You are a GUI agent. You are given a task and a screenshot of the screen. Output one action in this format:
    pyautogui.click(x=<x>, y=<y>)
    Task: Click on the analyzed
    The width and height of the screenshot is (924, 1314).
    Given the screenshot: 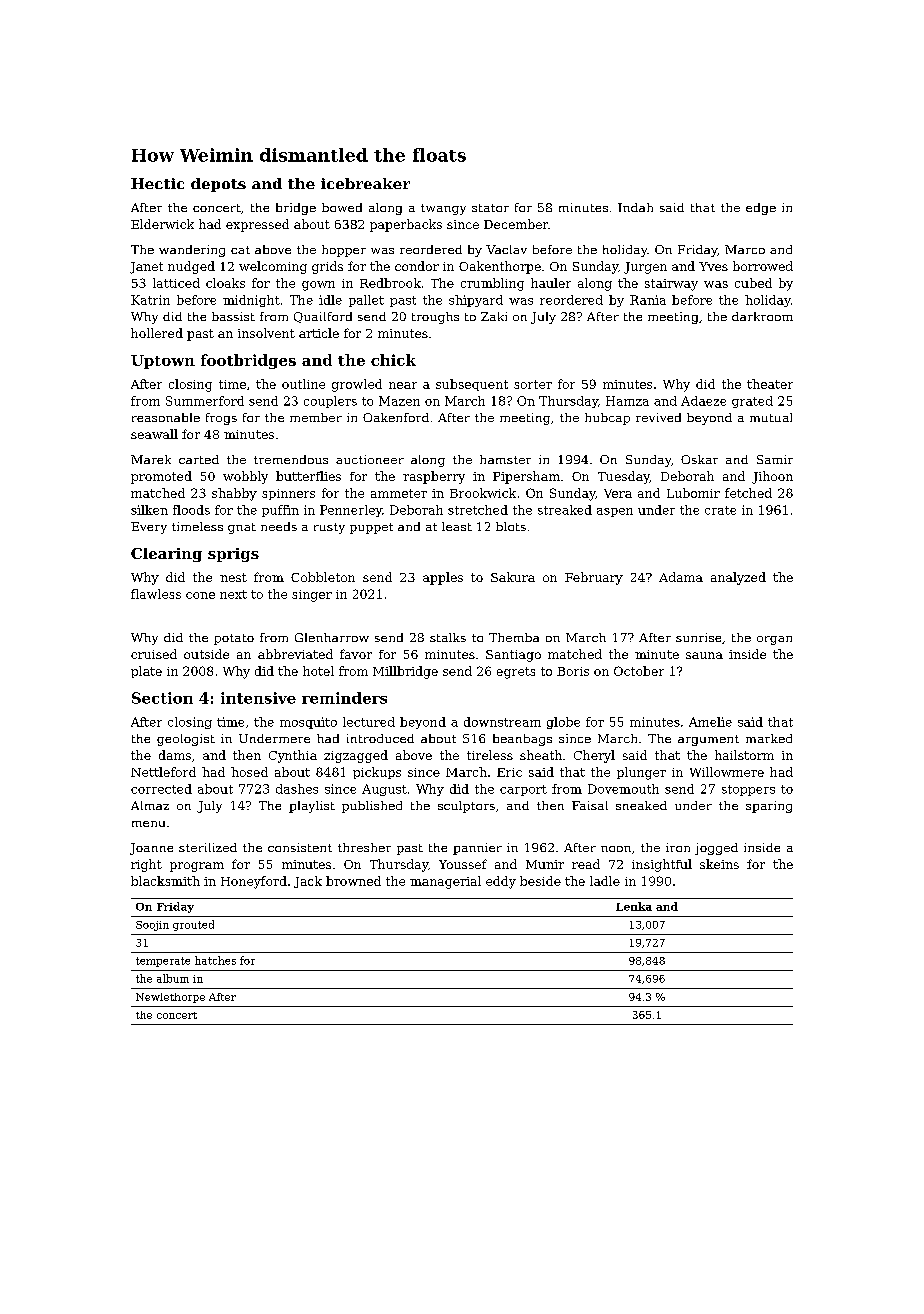 What is the action you would take?
    pyautogui.click(x=738, y=578)
